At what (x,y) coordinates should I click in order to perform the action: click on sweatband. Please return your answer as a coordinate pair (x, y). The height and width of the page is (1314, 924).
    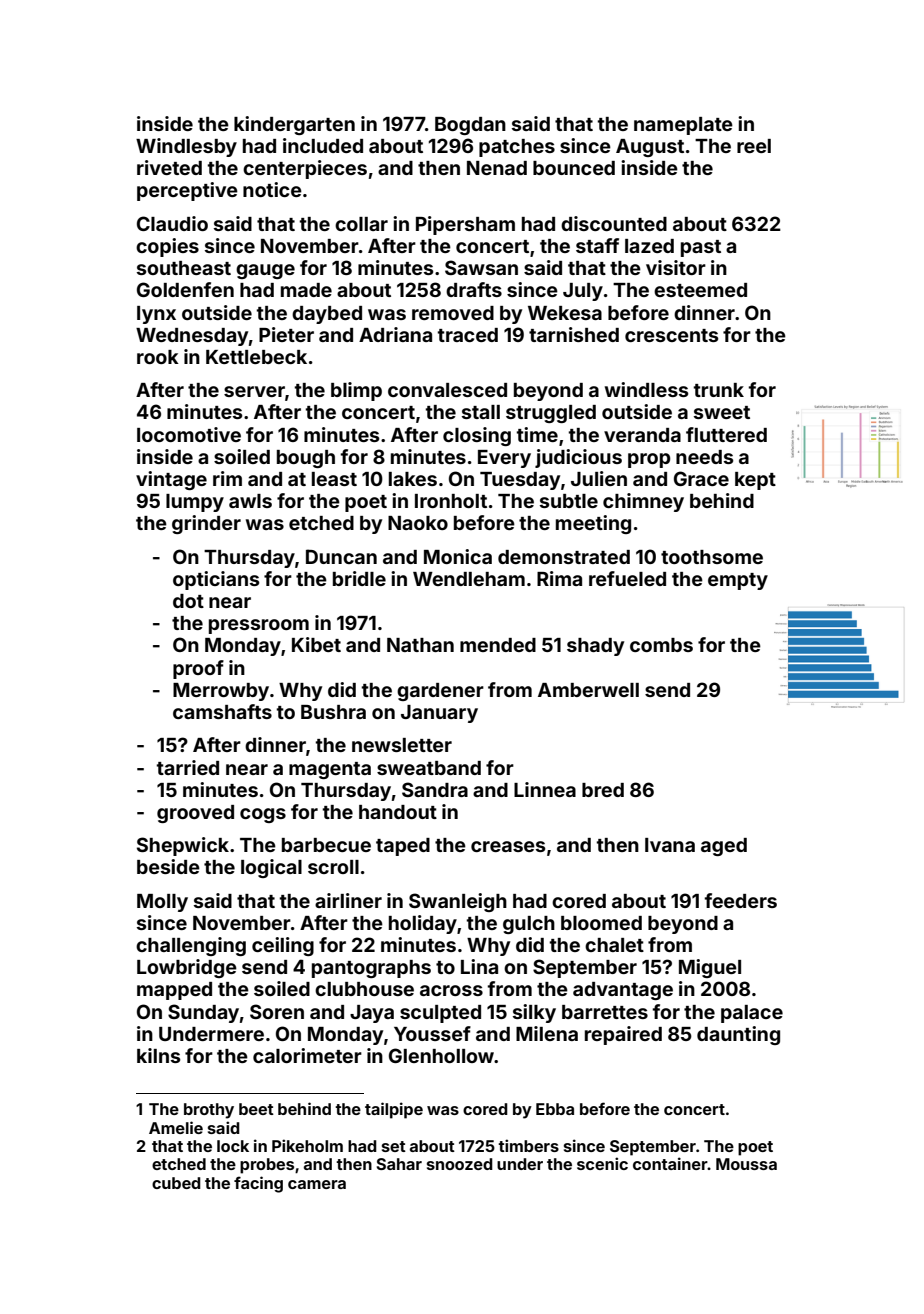
    Looking at the image, I should click on (429, 768).
